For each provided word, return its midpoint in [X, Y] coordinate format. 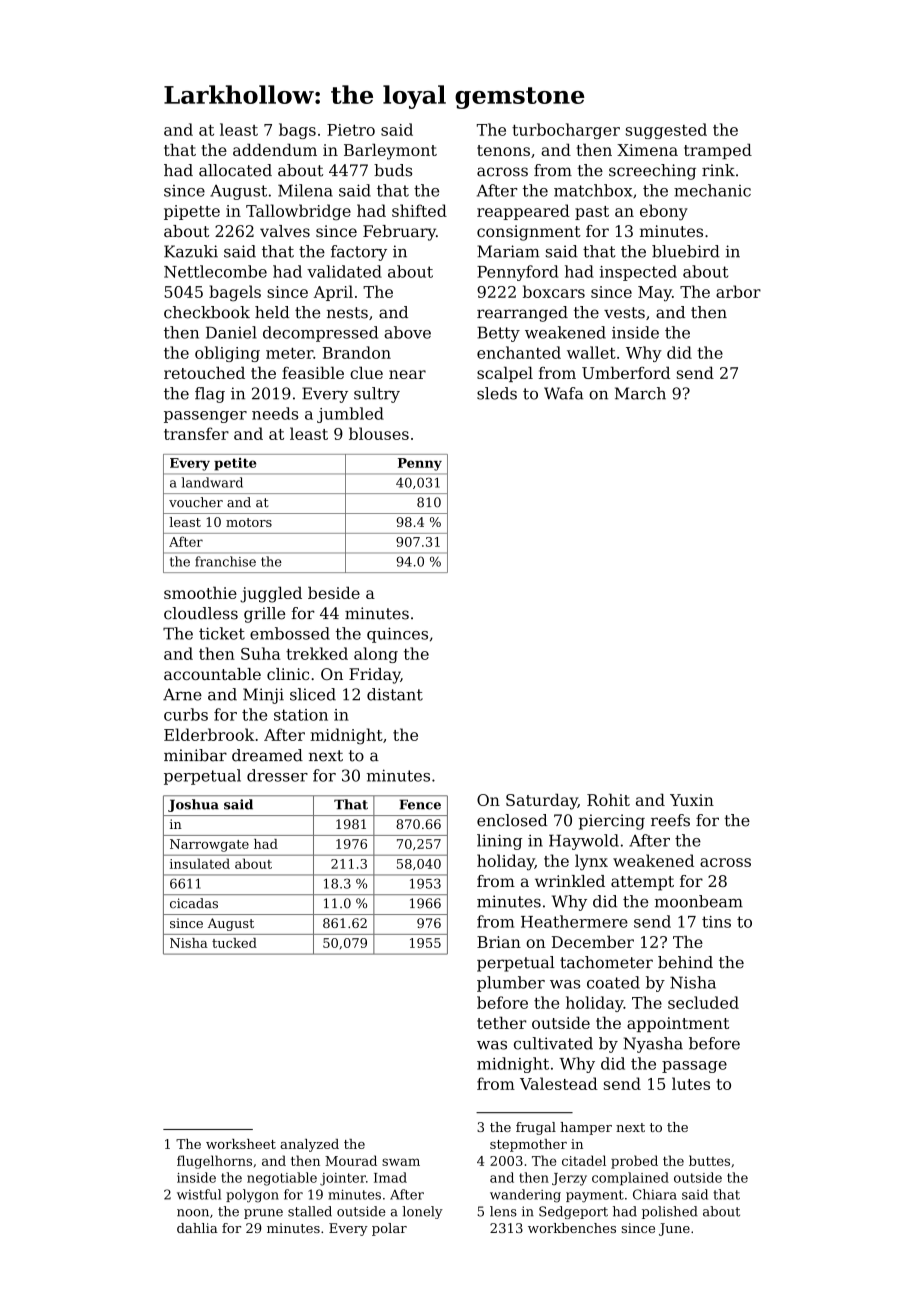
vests [624, 313]
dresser [277, 775]
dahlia [197, 1228]
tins [716, 922]
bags [297, 131]
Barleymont [390, 151]
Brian [499, 942]
